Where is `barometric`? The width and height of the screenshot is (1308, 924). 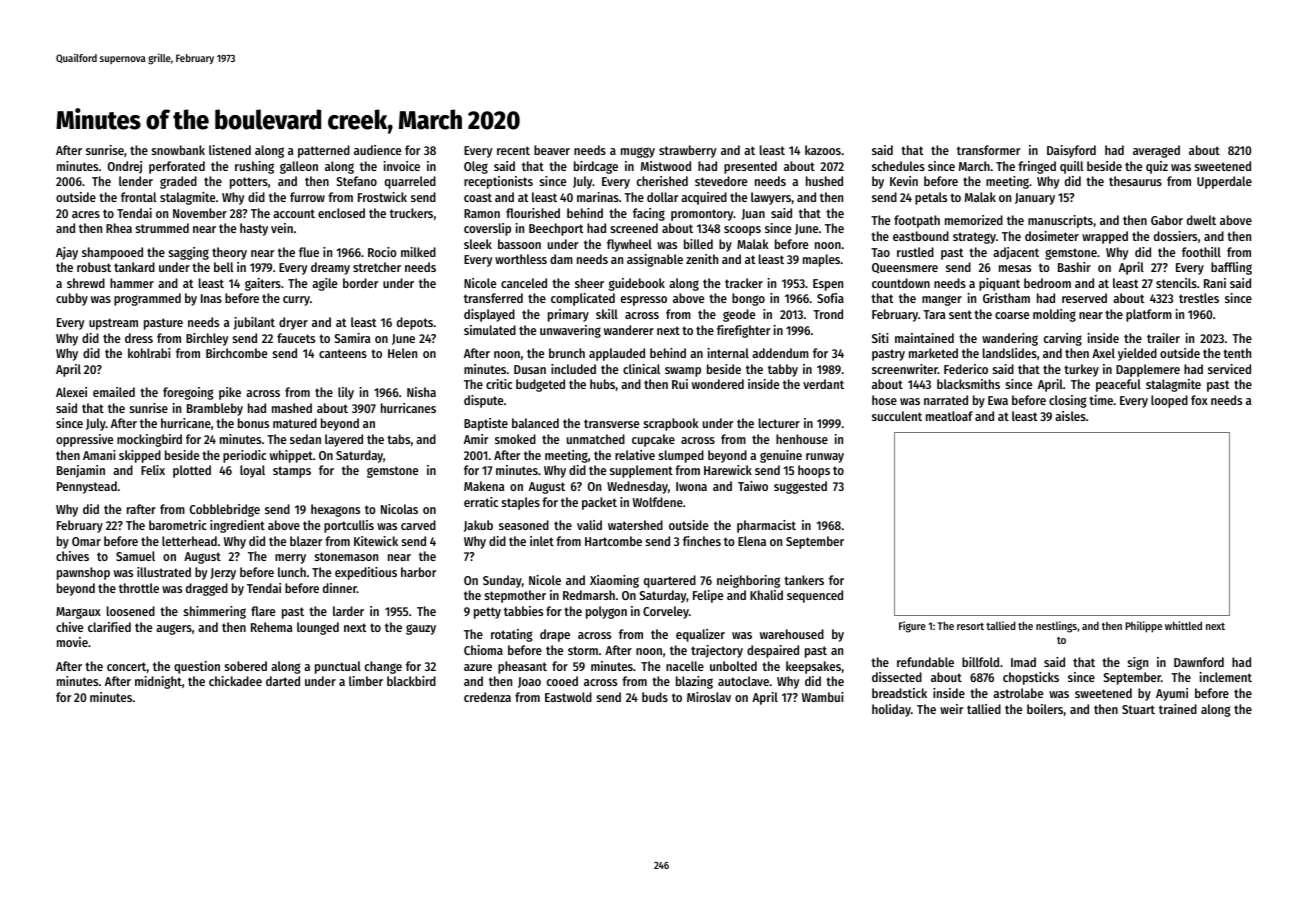 barometric is located at coordinates (178, 525).
